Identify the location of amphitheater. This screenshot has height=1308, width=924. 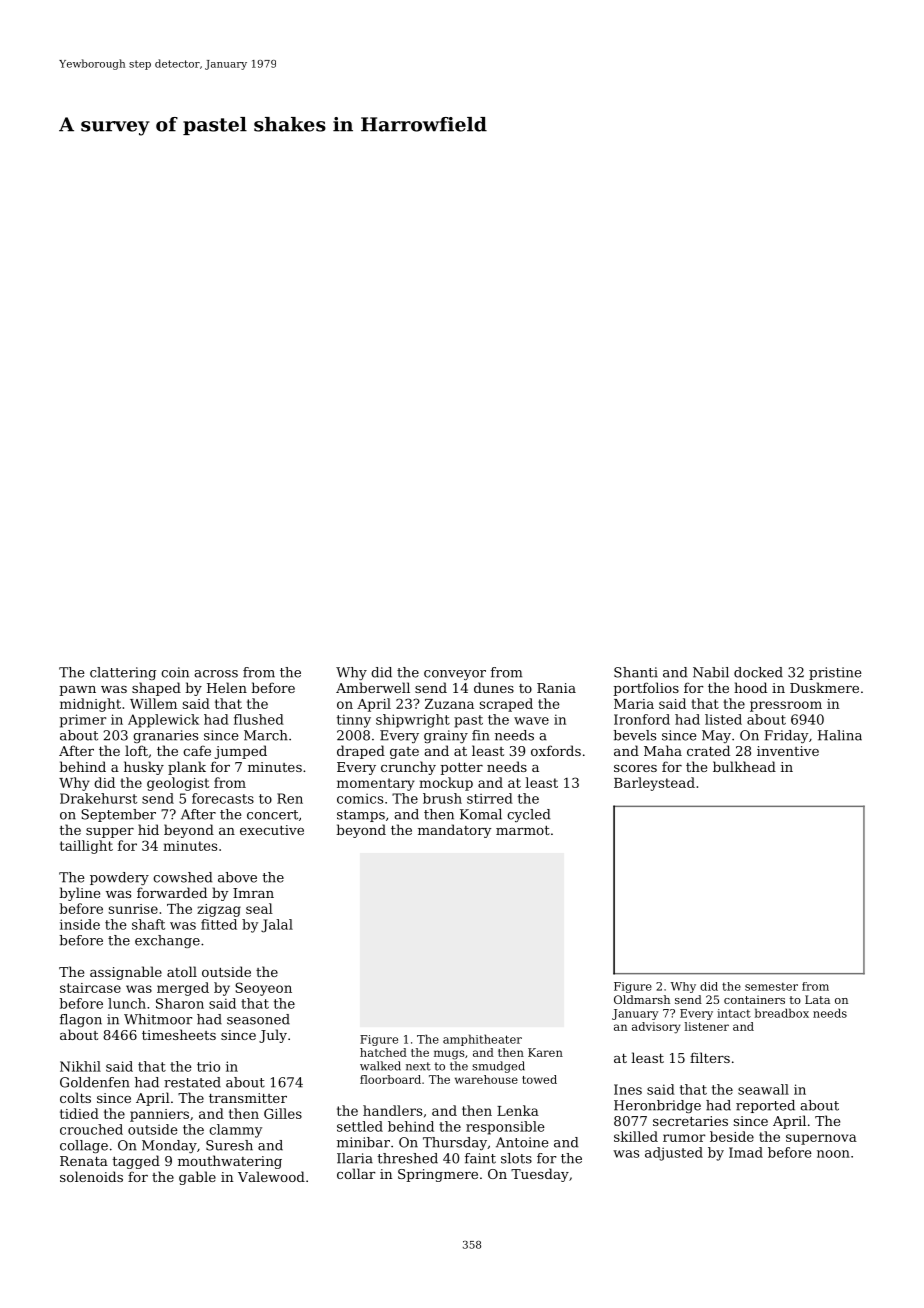
(482, 1040).
